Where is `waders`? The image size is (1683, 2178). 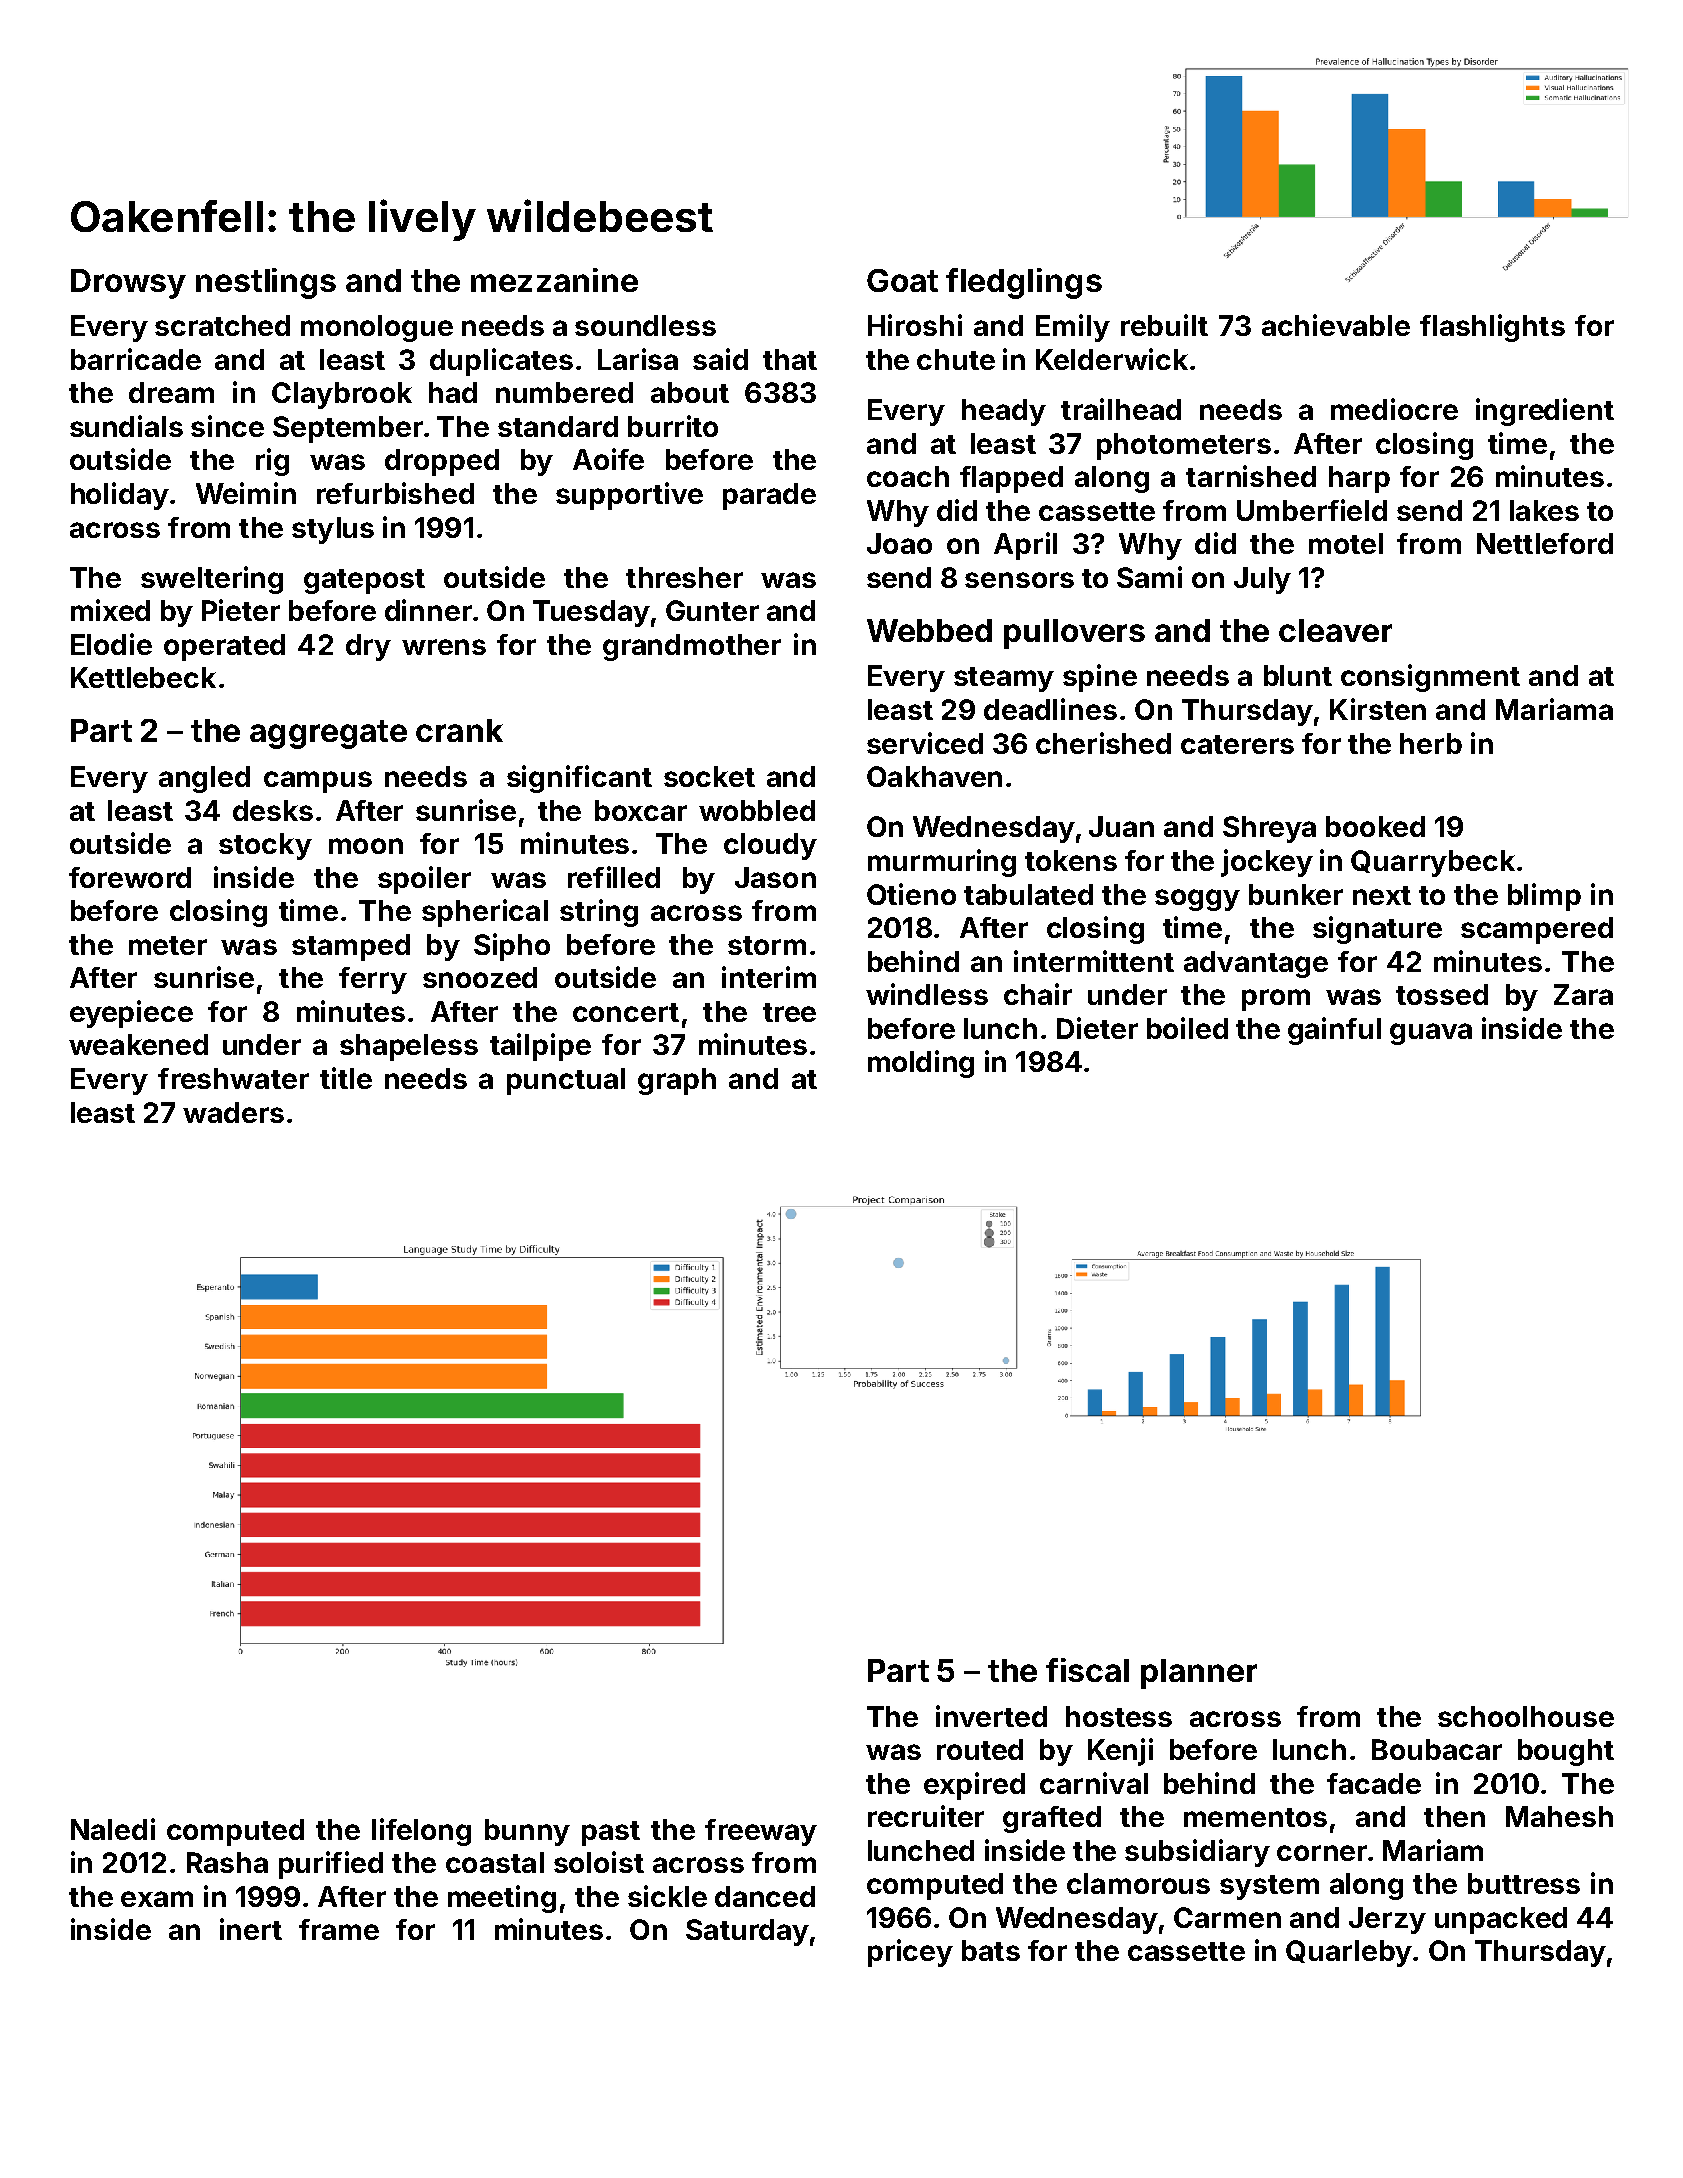 waders is located at coordinates (233, 1112).
